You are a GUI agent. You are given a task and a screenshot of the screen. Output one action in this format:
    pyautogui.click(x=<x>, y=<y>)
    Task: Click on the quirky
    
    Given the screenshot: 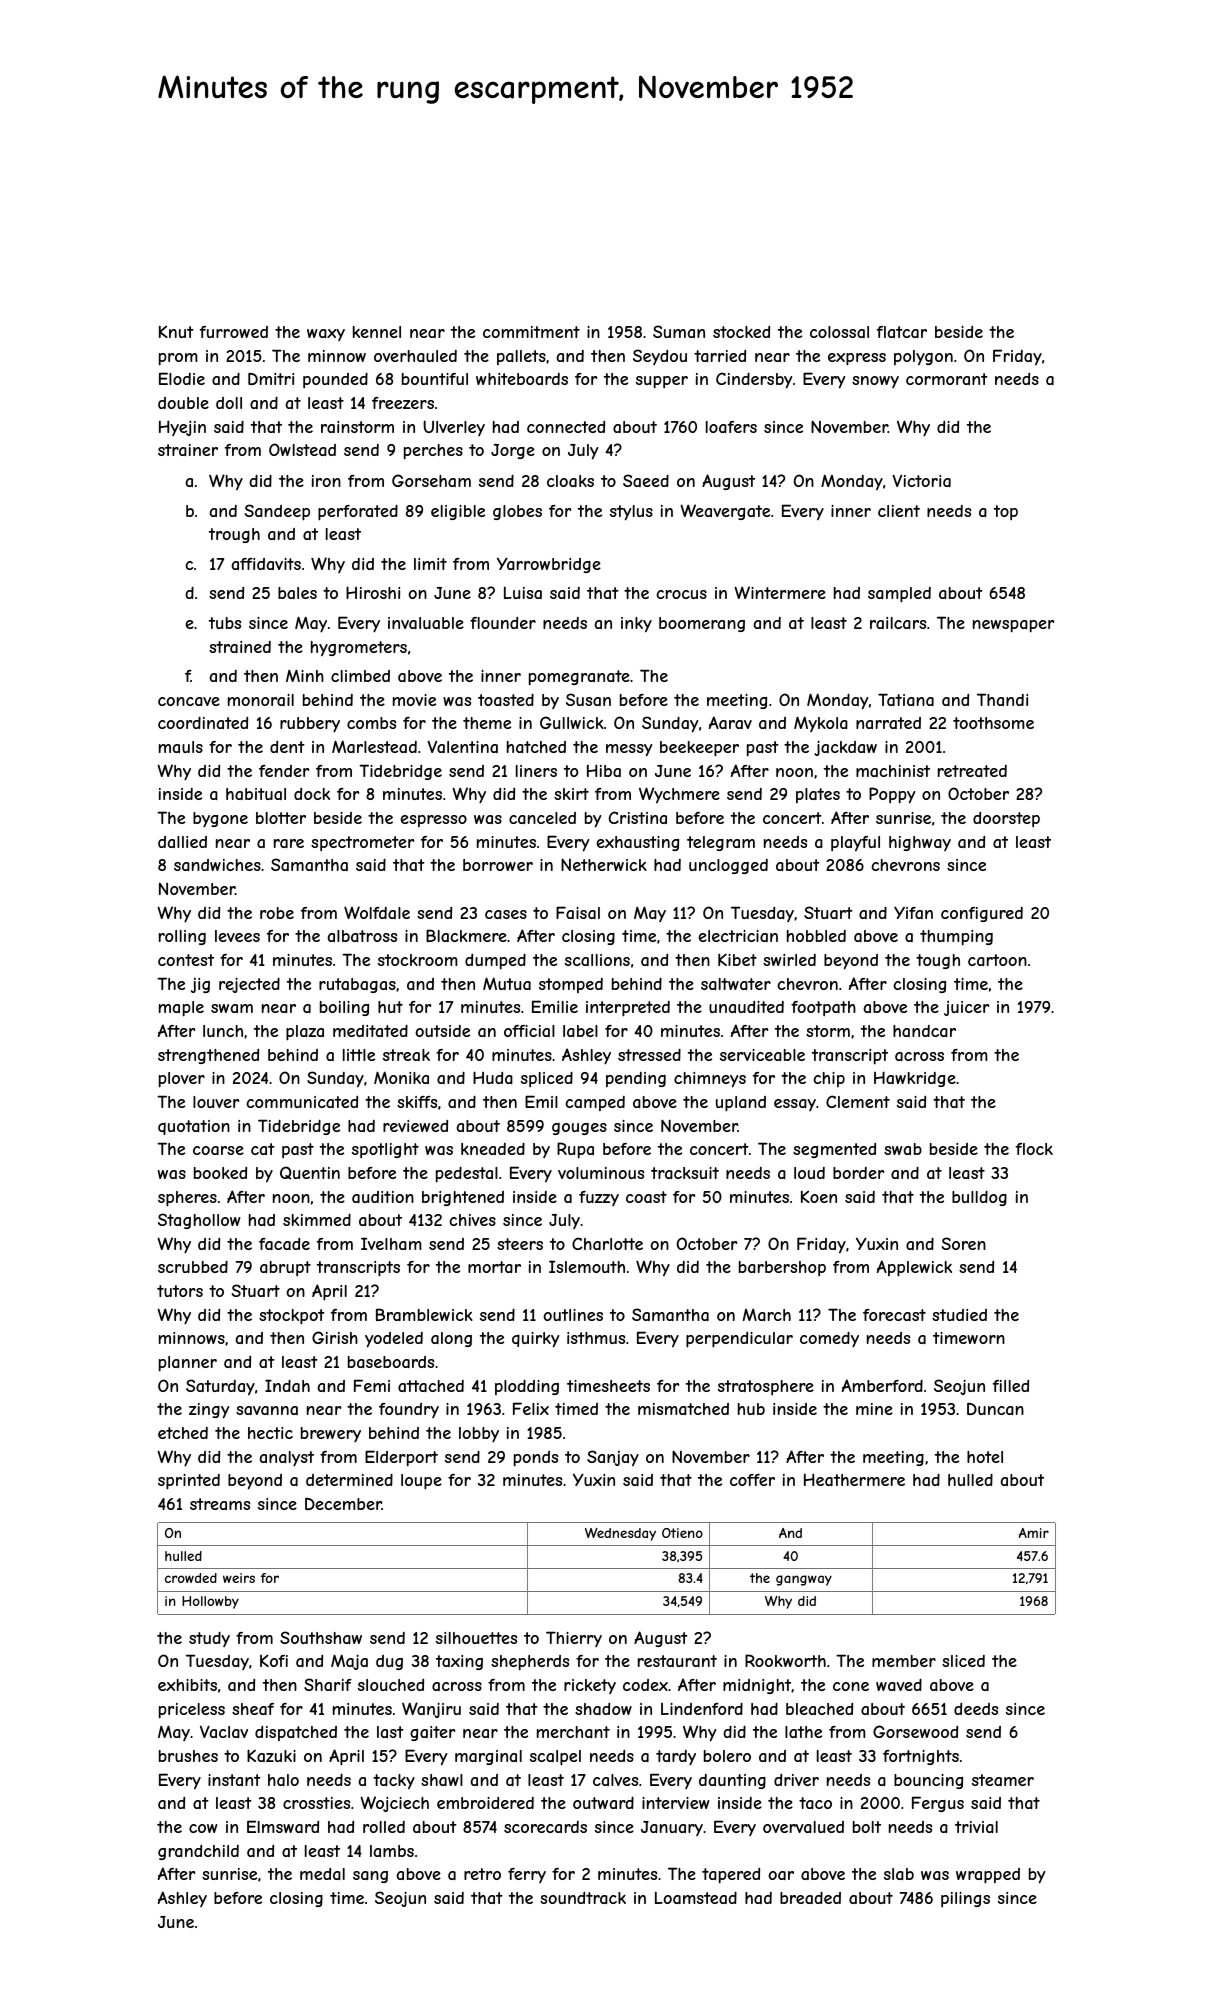 What is the action you would take?
    pyautogui.click(x=535, y=1340)
